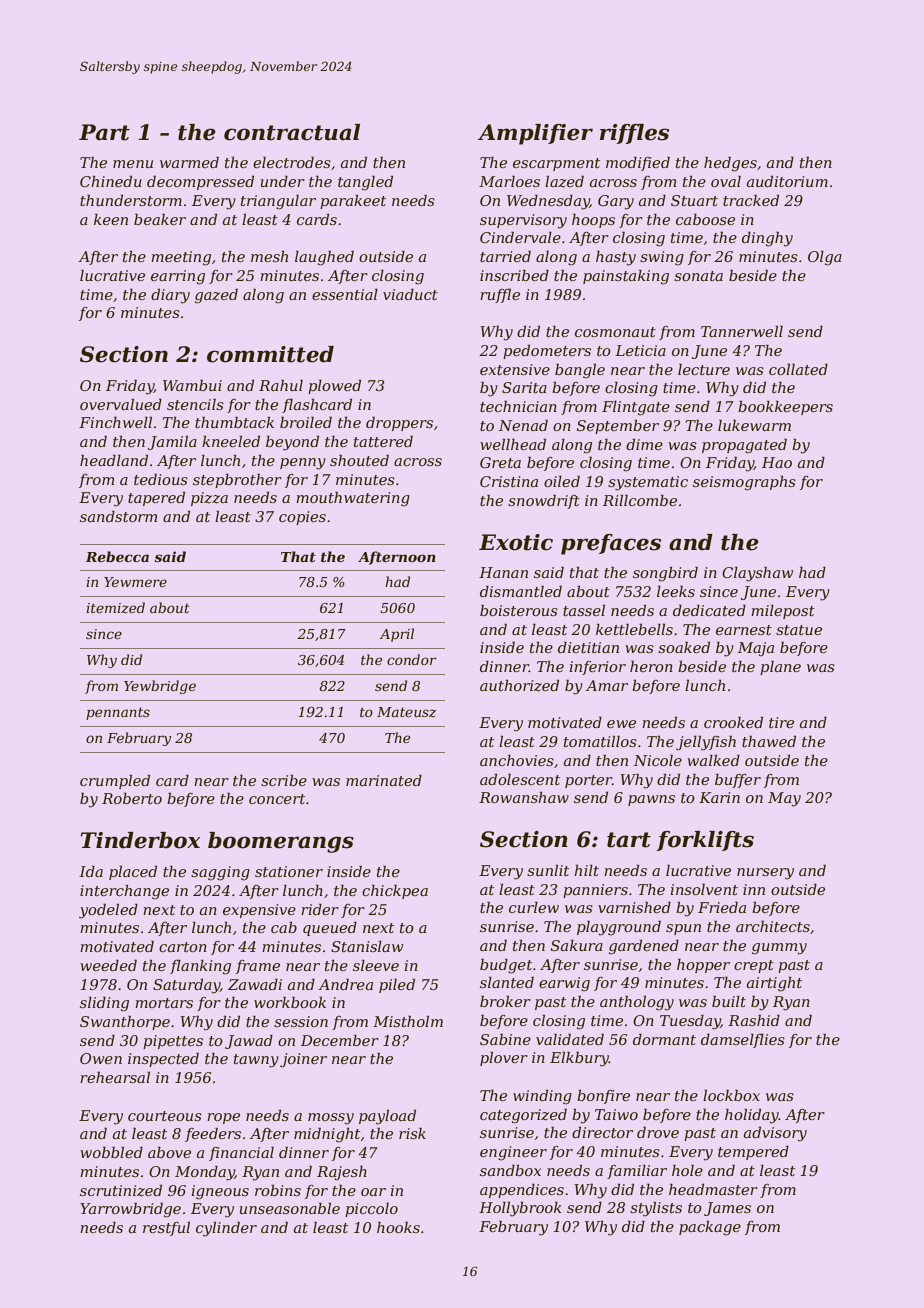 The image size is (924, 1308). I want to click on package, so click(710, 1228).
